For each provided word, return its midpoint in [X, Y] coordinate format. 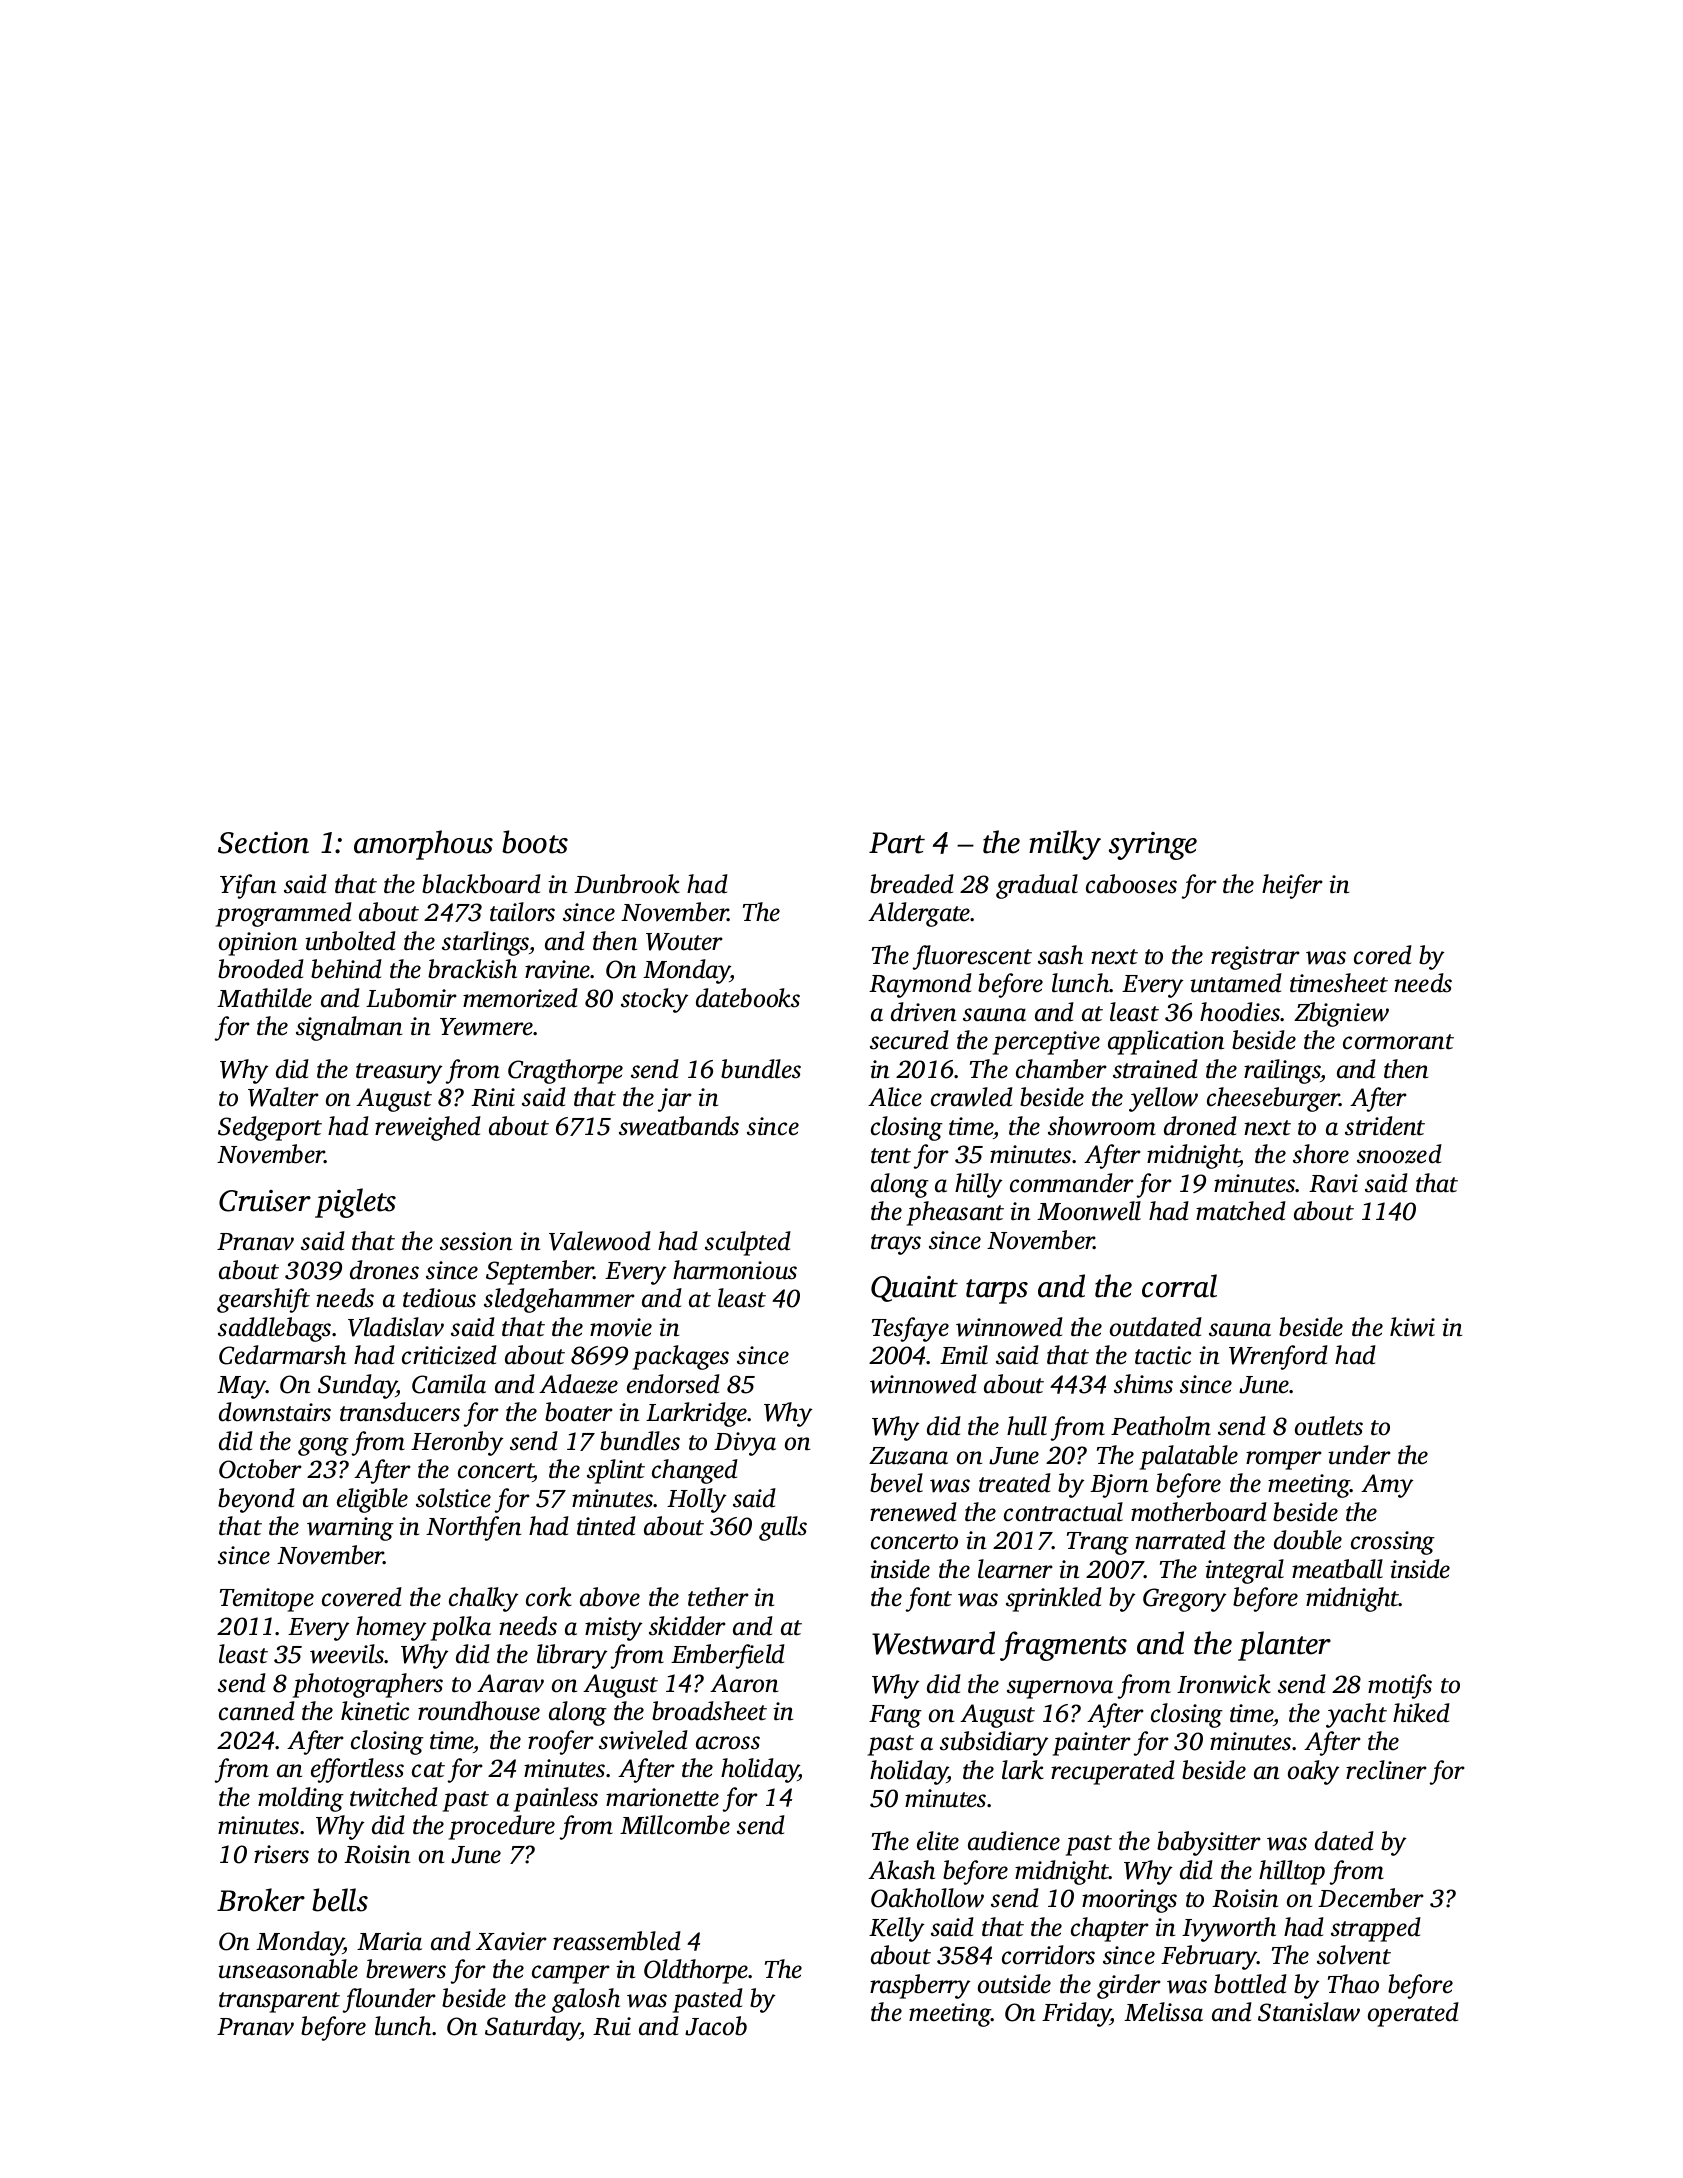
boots [535, 842]
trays [896, 1244]
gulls [783, 1528]
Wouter [684, 942]
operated [1413, 2014]
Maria [389, 1941]
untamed [1236, 983]
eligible [372, 1500]
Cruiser [265, 1201]
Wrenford [1278, 1357]
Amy [1387, 1486]
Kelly [896, 1929]
